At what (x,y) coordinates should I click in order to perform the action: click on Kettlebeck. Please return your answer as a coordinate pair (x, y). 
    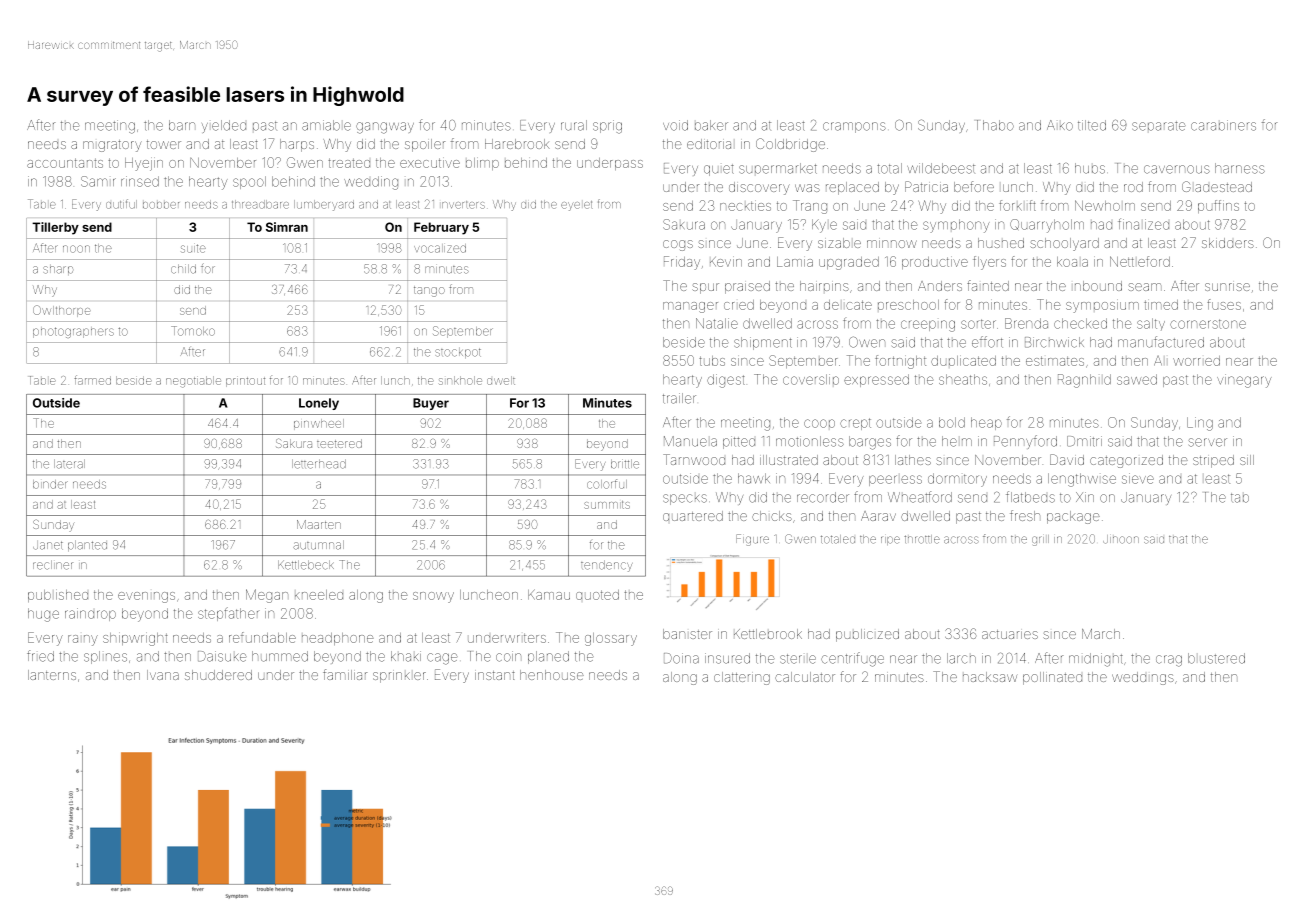
    Looking at the image, I should click on (306, 565).
